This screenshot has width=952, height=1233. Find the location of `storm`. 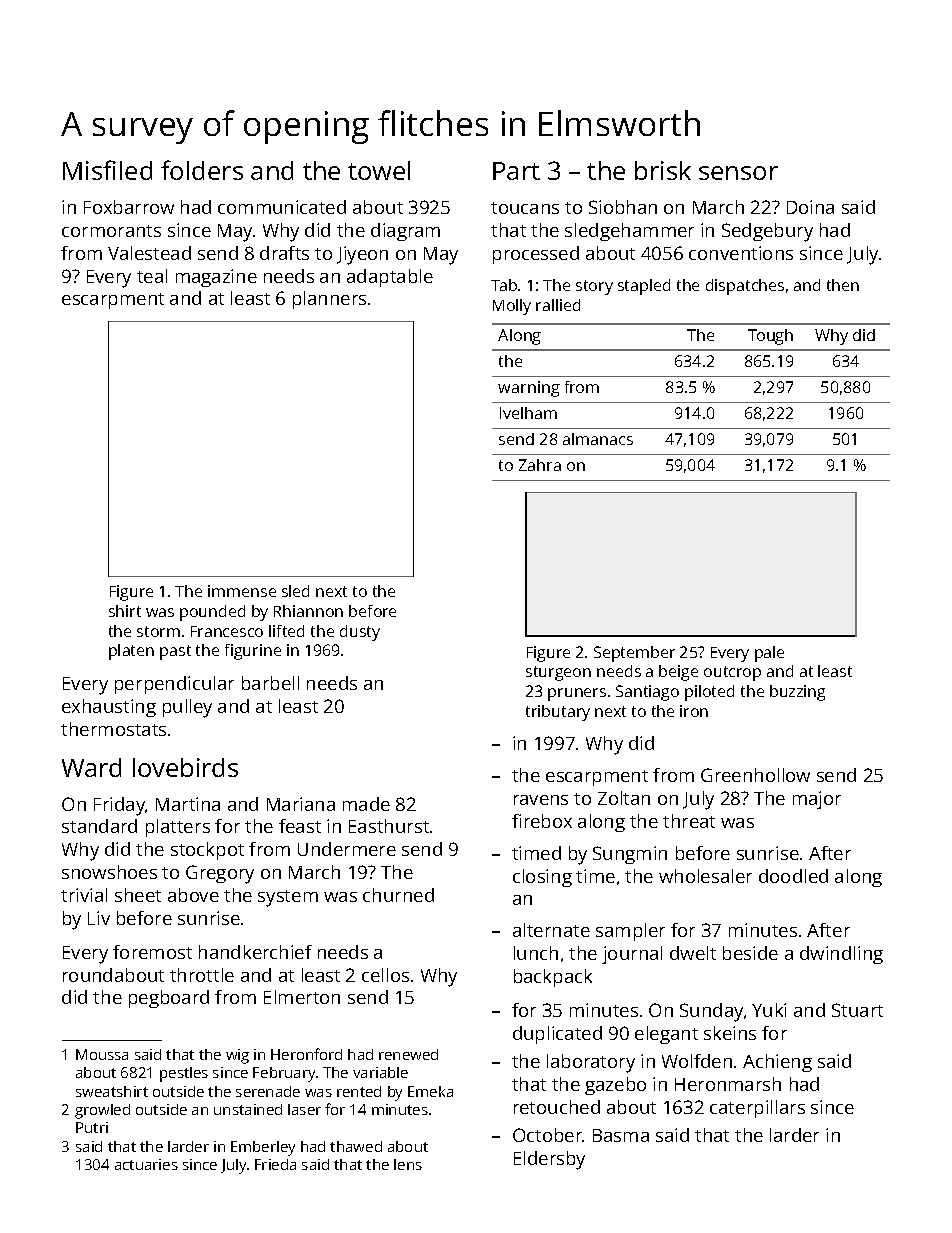

storm is located at coordinates (158, 631).
